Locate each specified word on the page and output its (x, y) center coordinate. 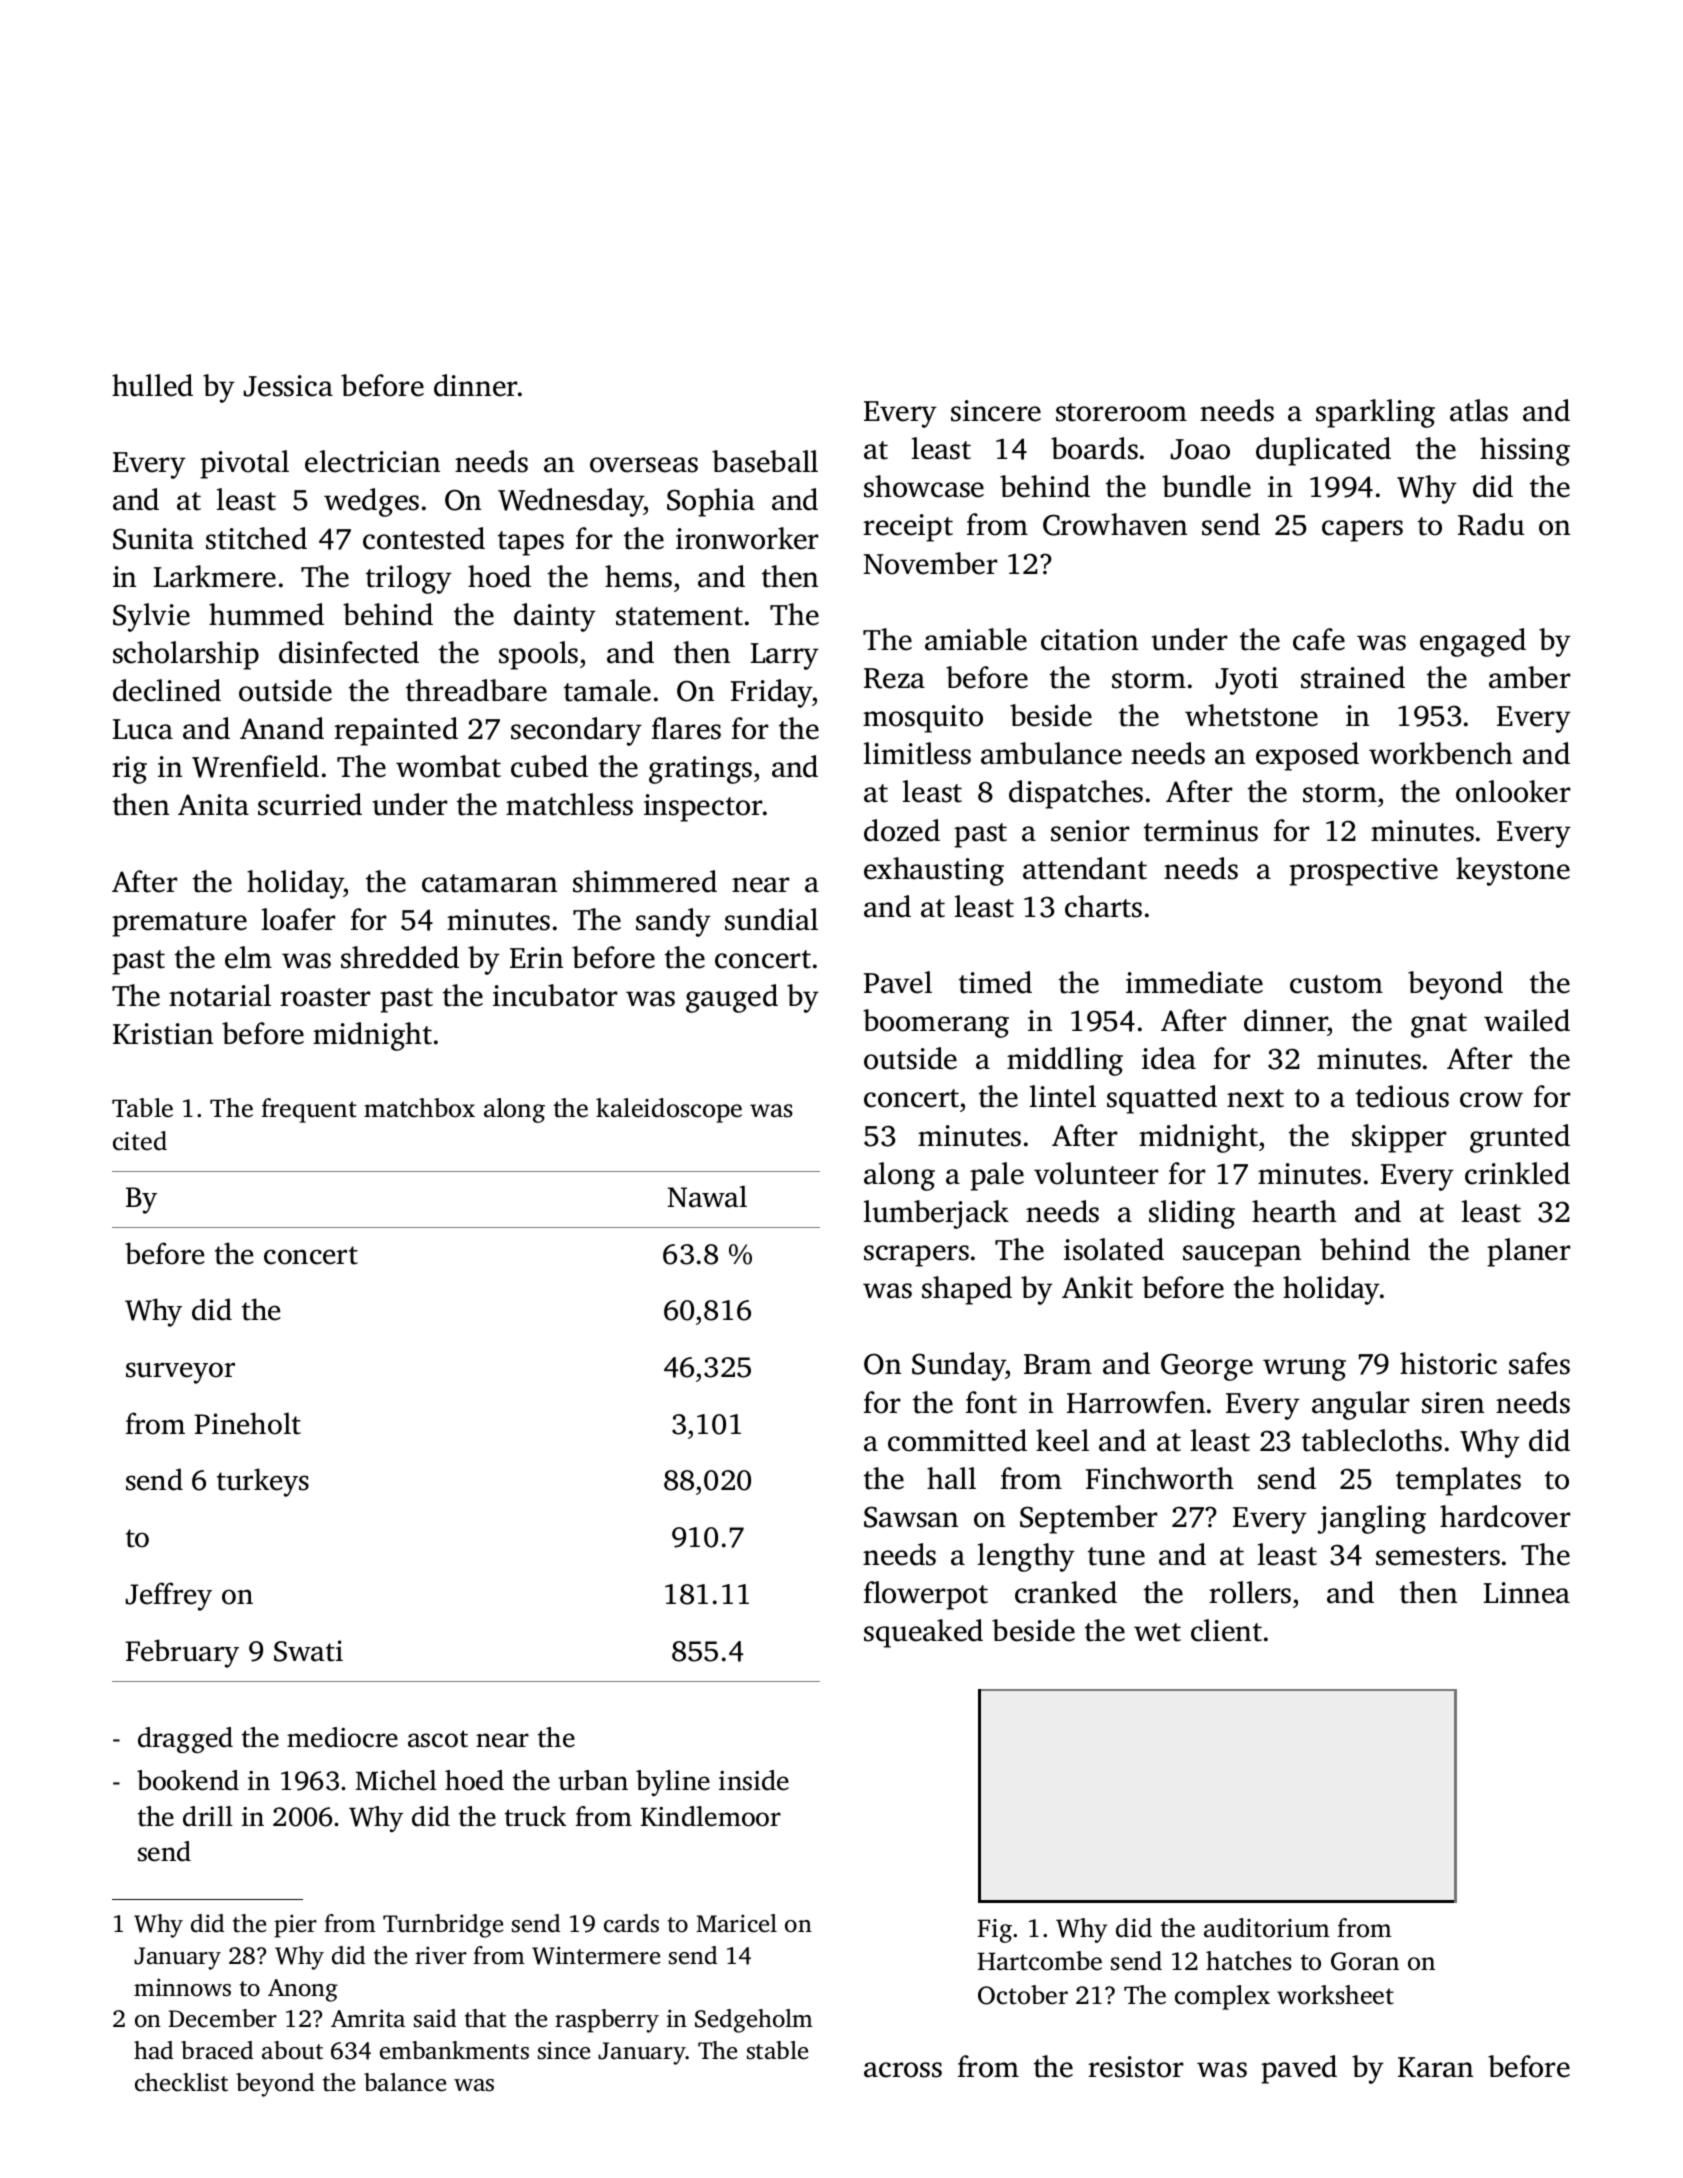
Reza (894, 678)
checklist (181, 2082)
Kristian (163, 1034)
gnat (1439, 1025)
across (903, 2070)
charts (1103, 906)
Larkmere (215, 576)
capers (1362, 531)
